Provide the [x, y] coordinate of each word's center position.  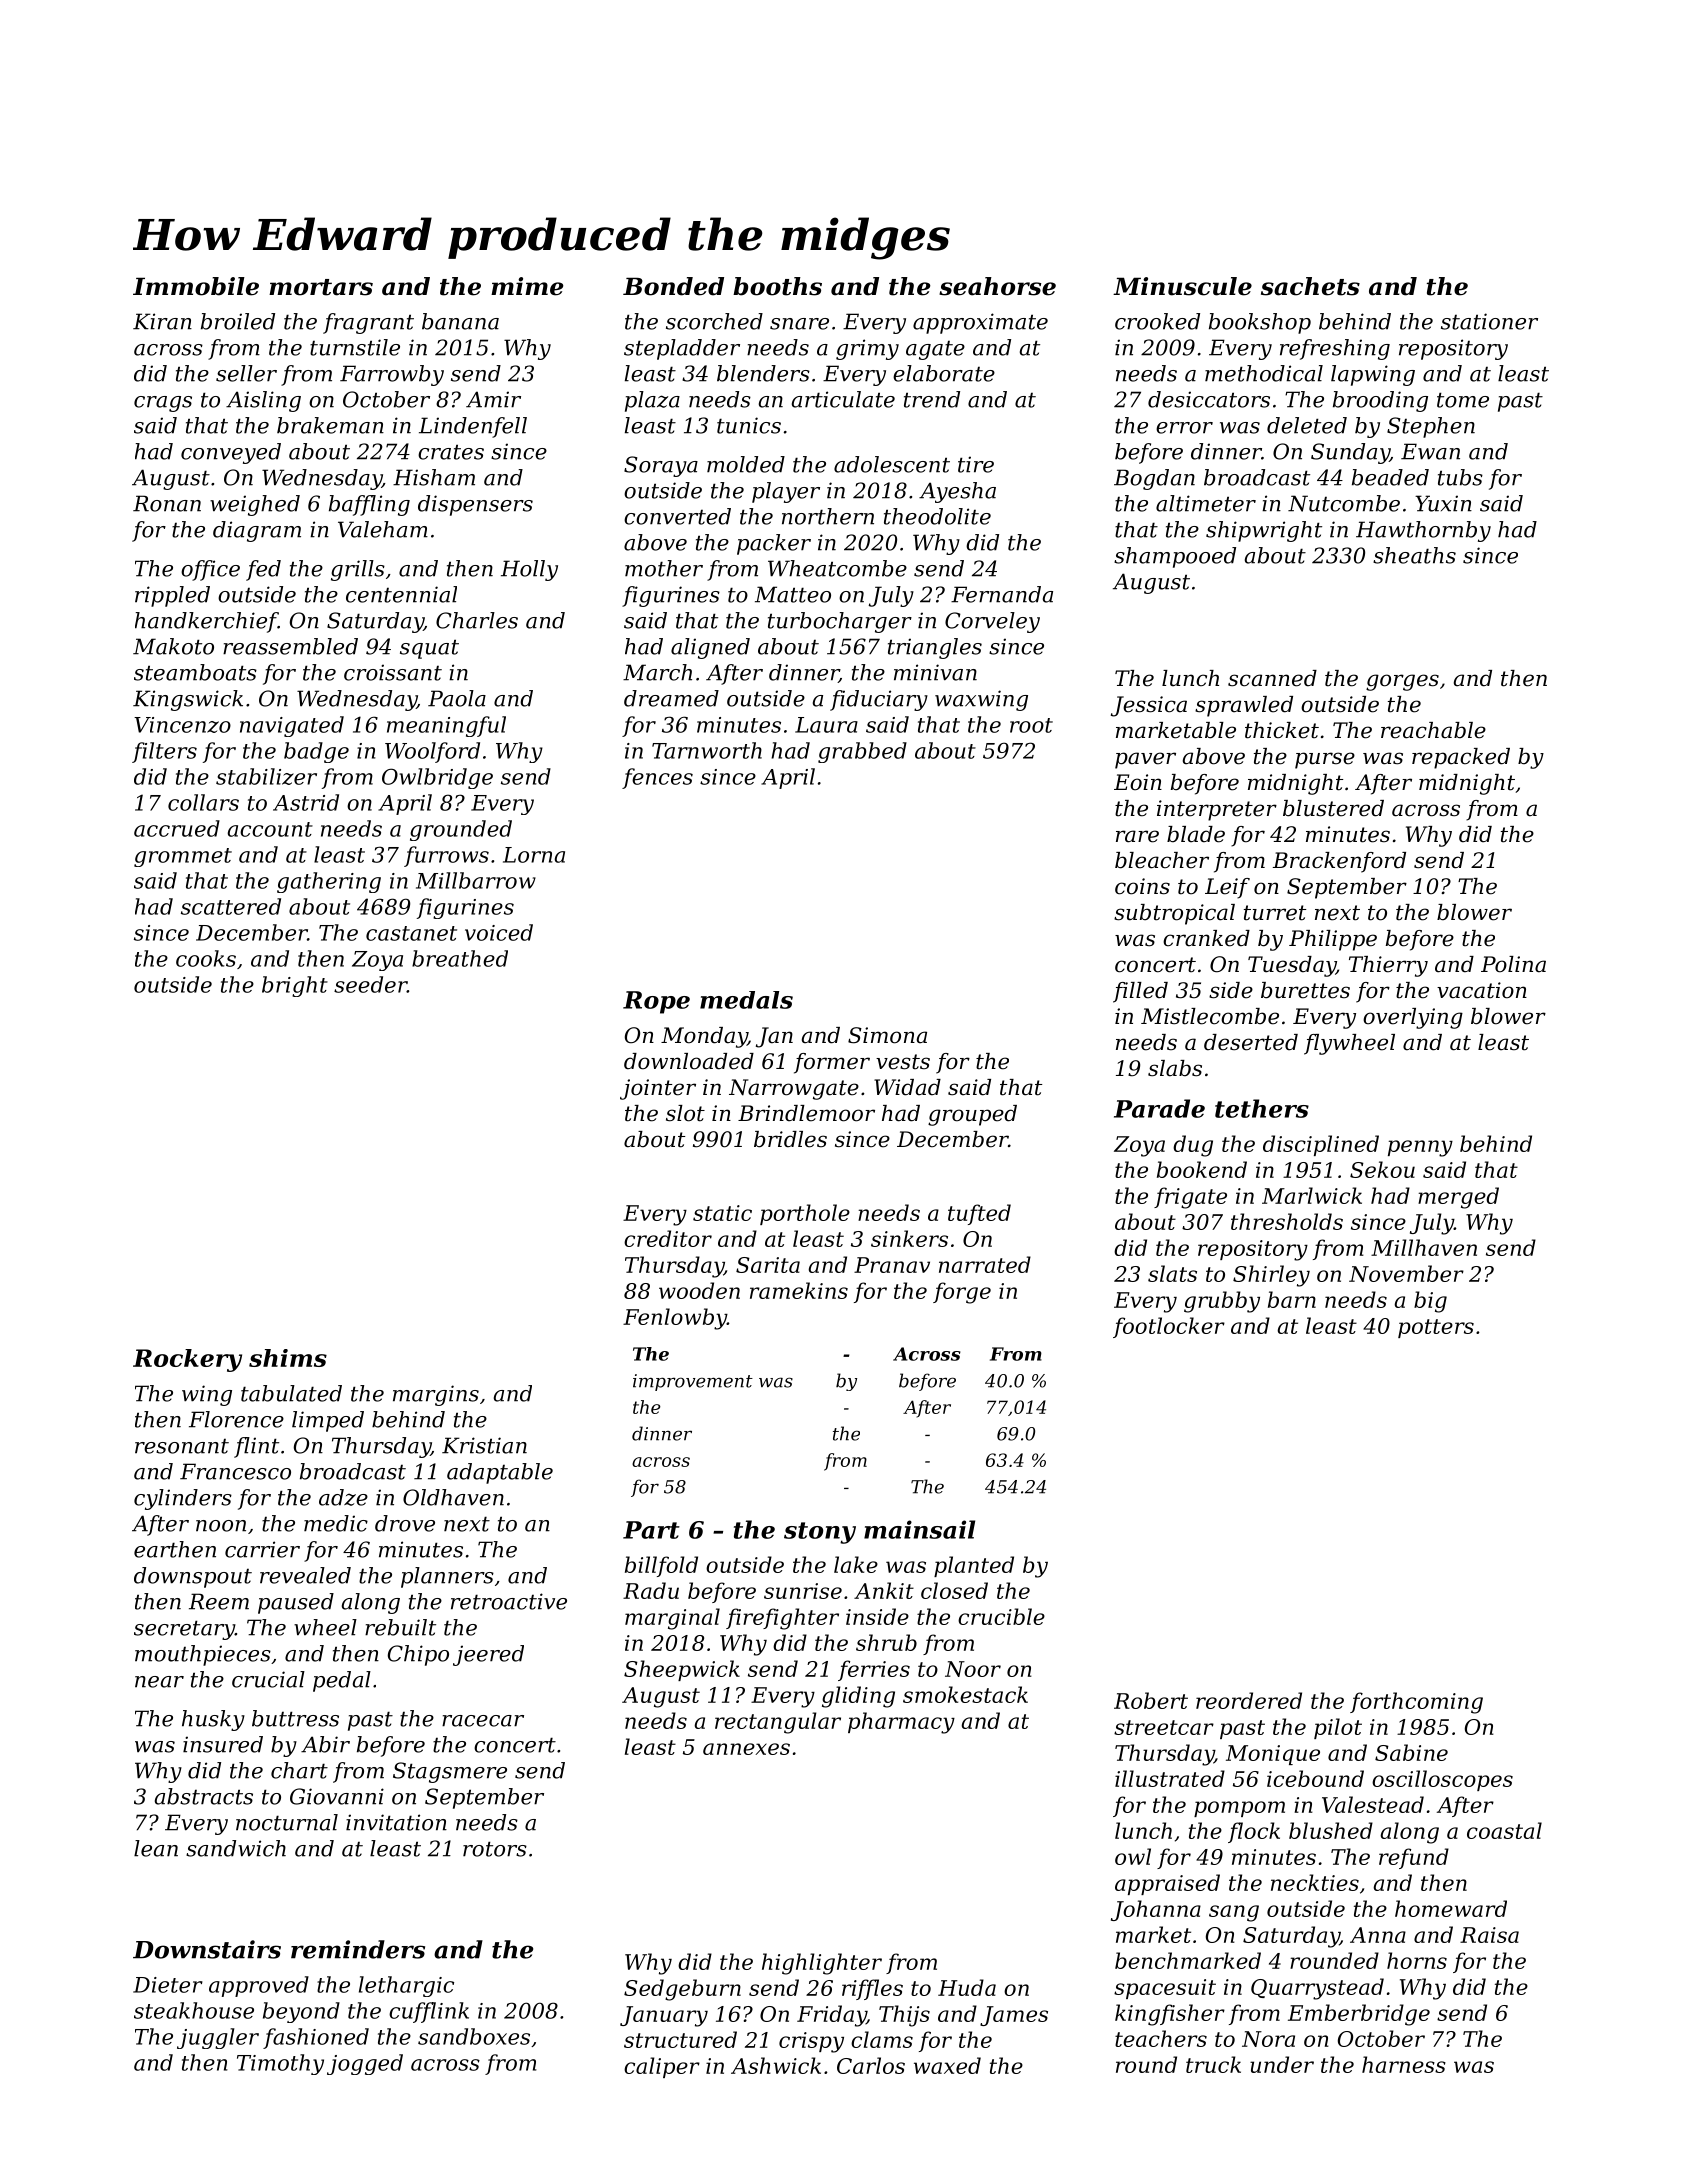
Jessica [1149, 706]
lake [856, 1564]
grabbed [862, 752]
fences [657, 778]
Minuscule [1182, 286]
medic [336, 1523]
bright [295, 986]
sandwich [236, 1848]
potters [1436, 1328]
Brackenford [1339, 862]
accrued [177, 828]
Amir [493, 399]
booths [777, 286]
